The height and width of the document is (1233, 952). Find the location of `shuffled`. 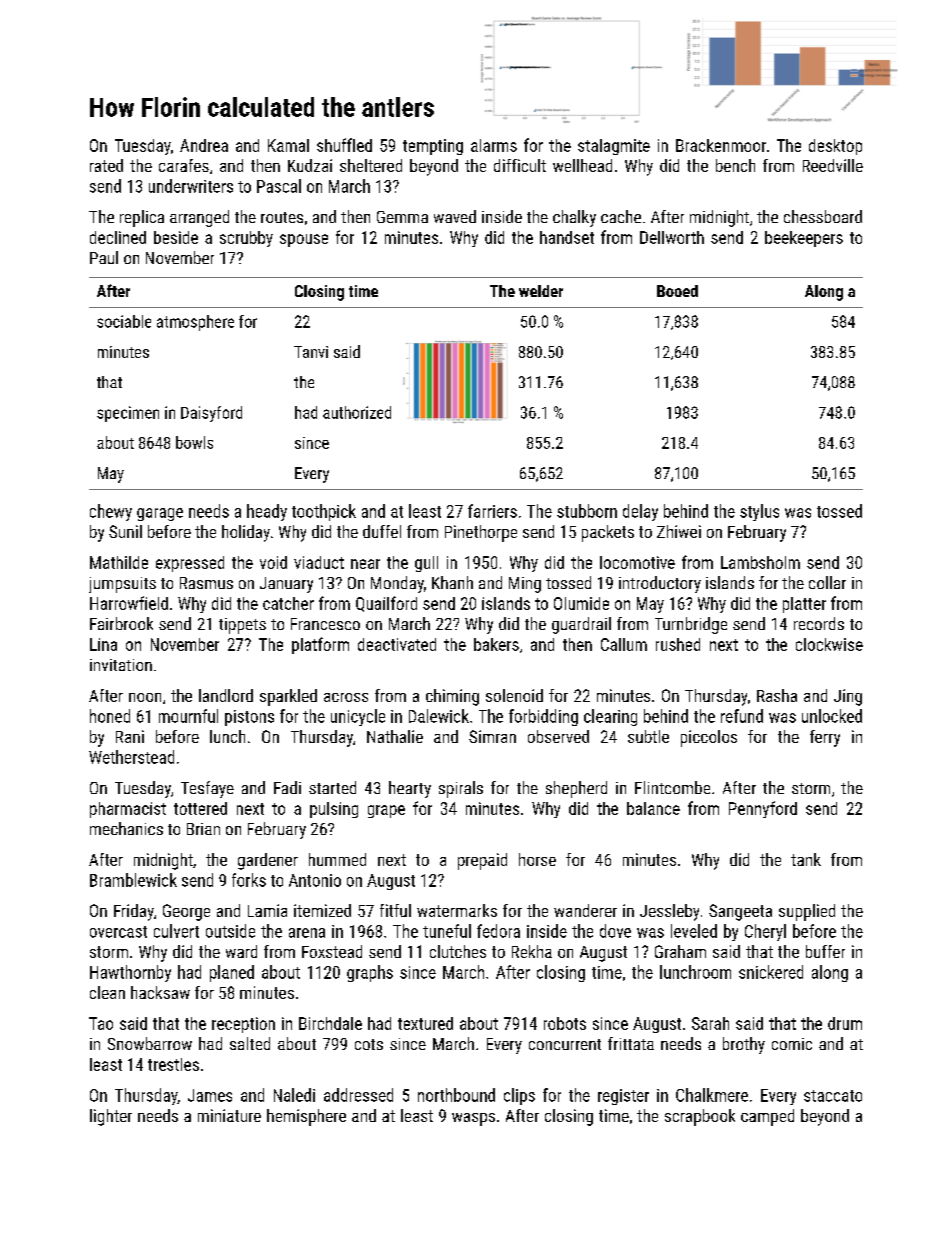

shuffled is located at coordinates (344, 145).
